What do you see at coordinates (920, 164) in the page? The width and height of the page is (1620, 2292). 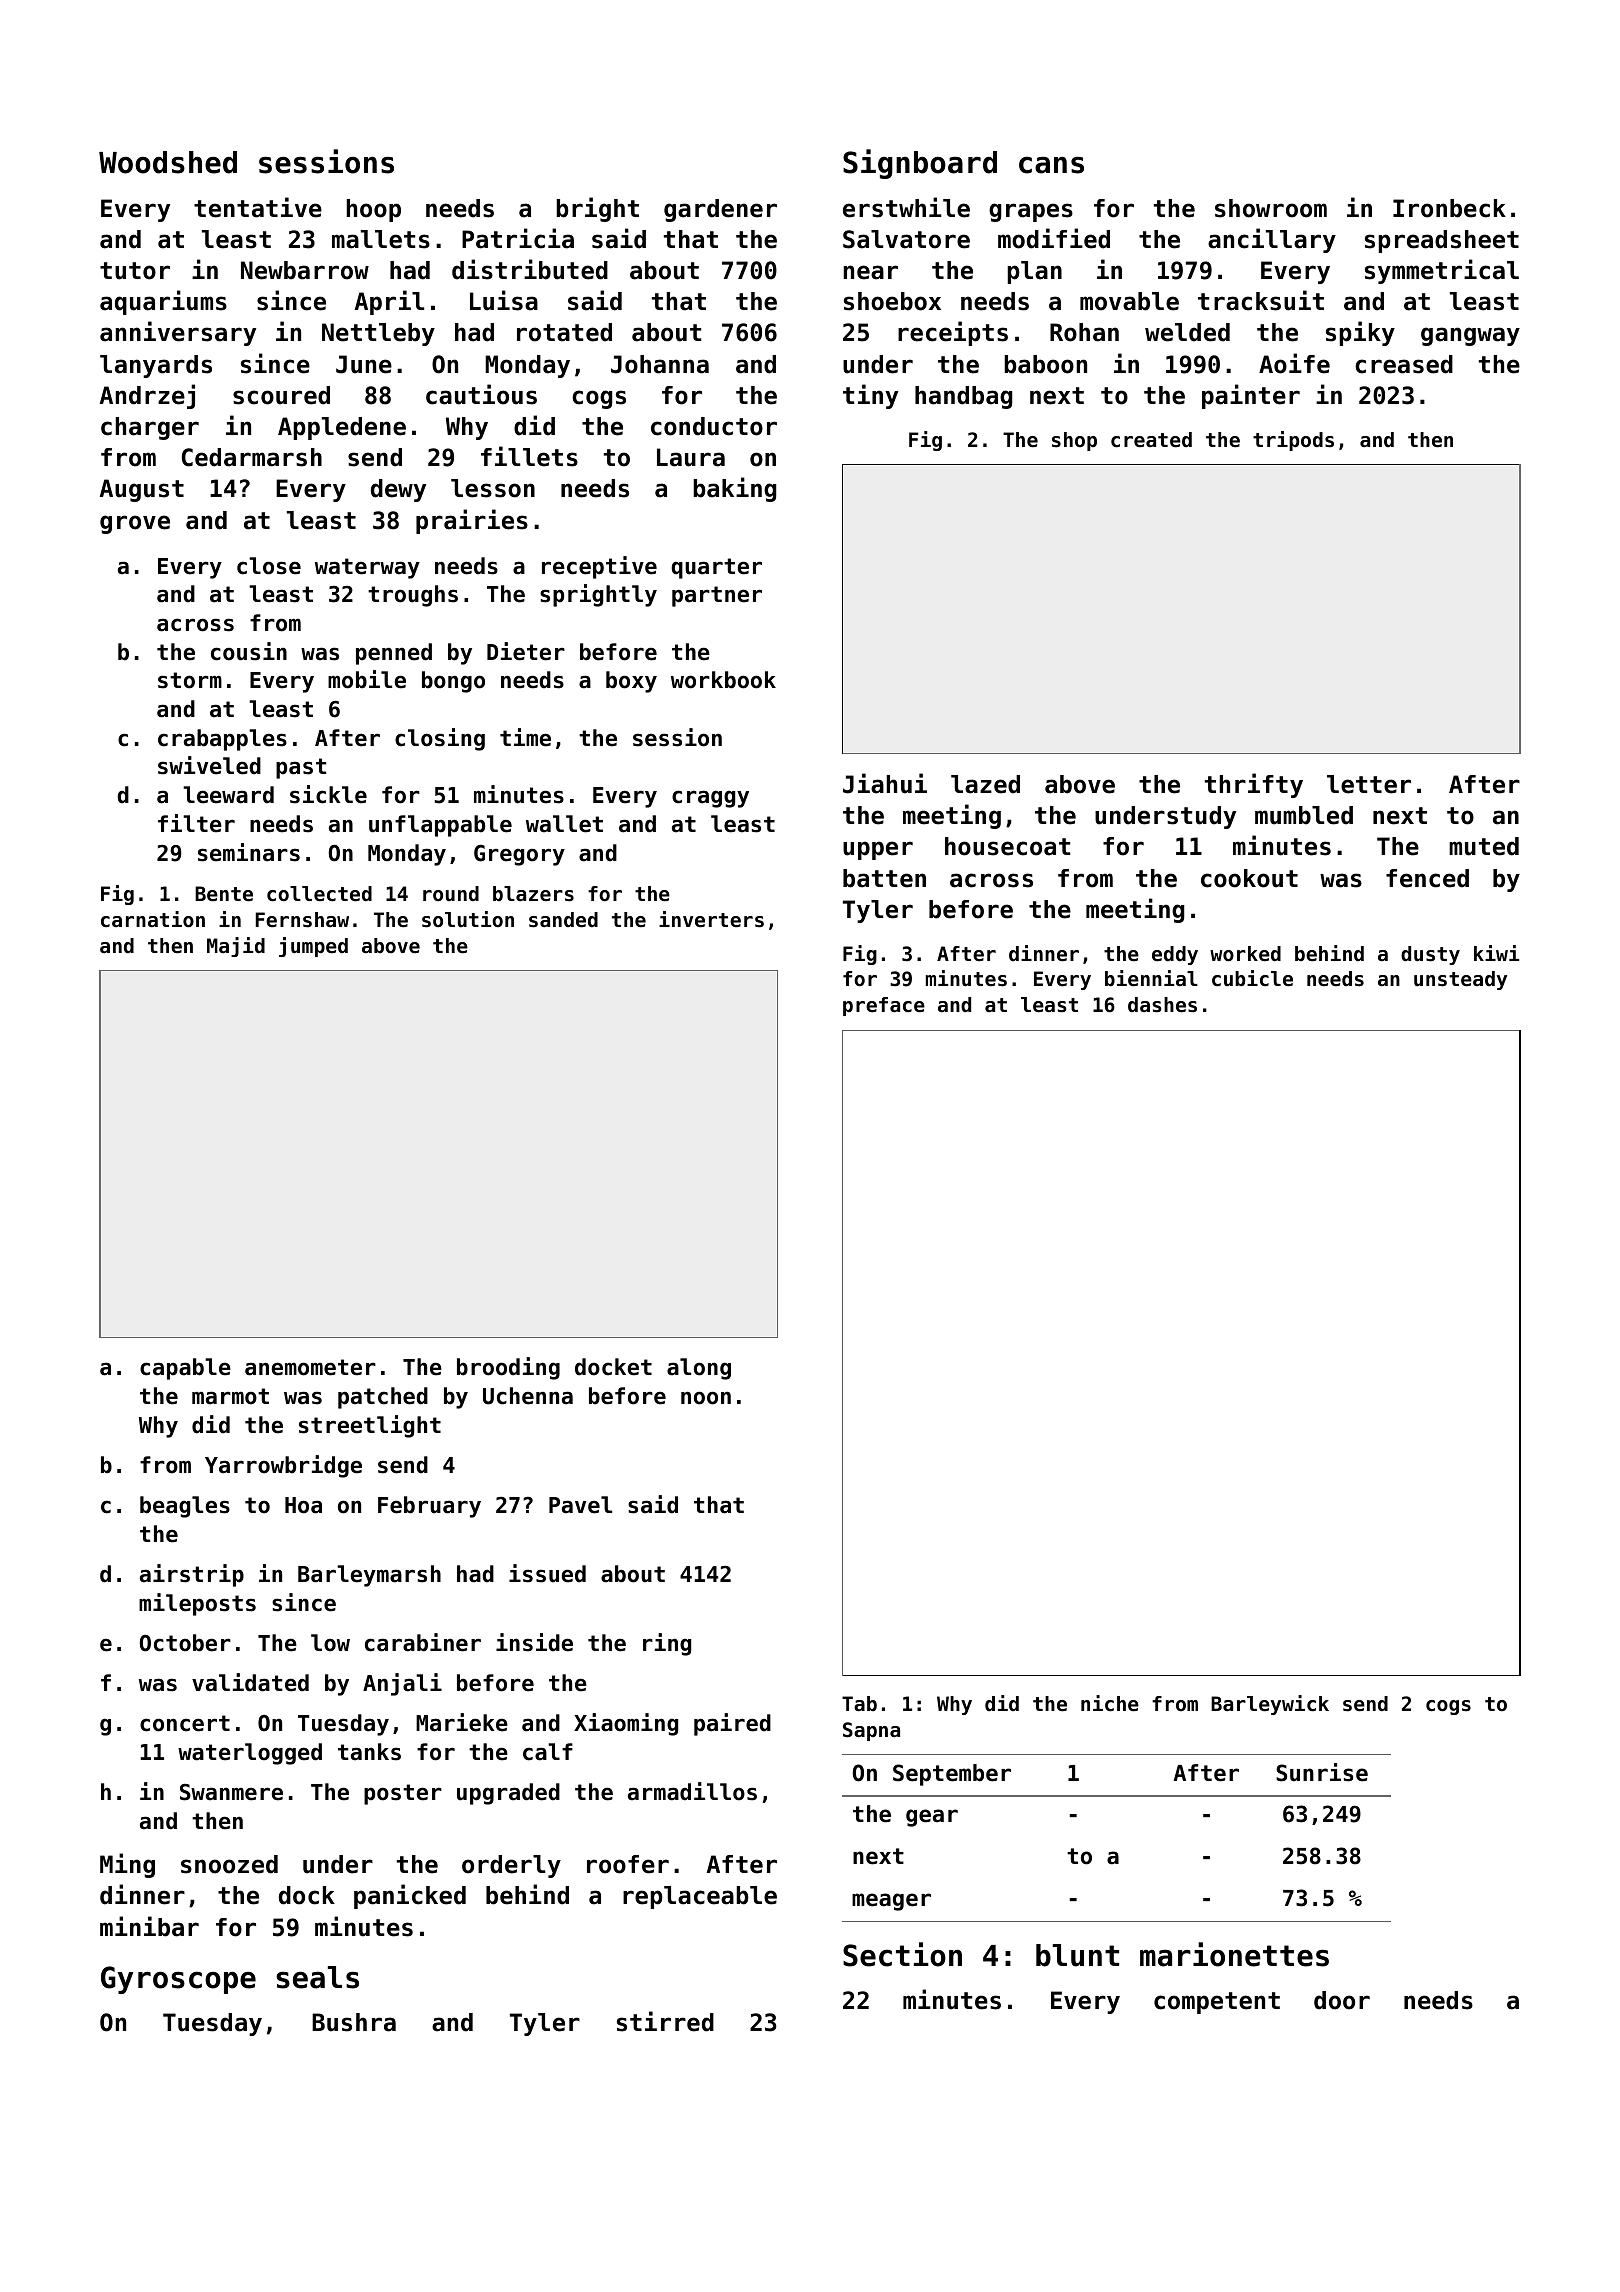 I see `Signboard` at bounding box center [920, 164].
